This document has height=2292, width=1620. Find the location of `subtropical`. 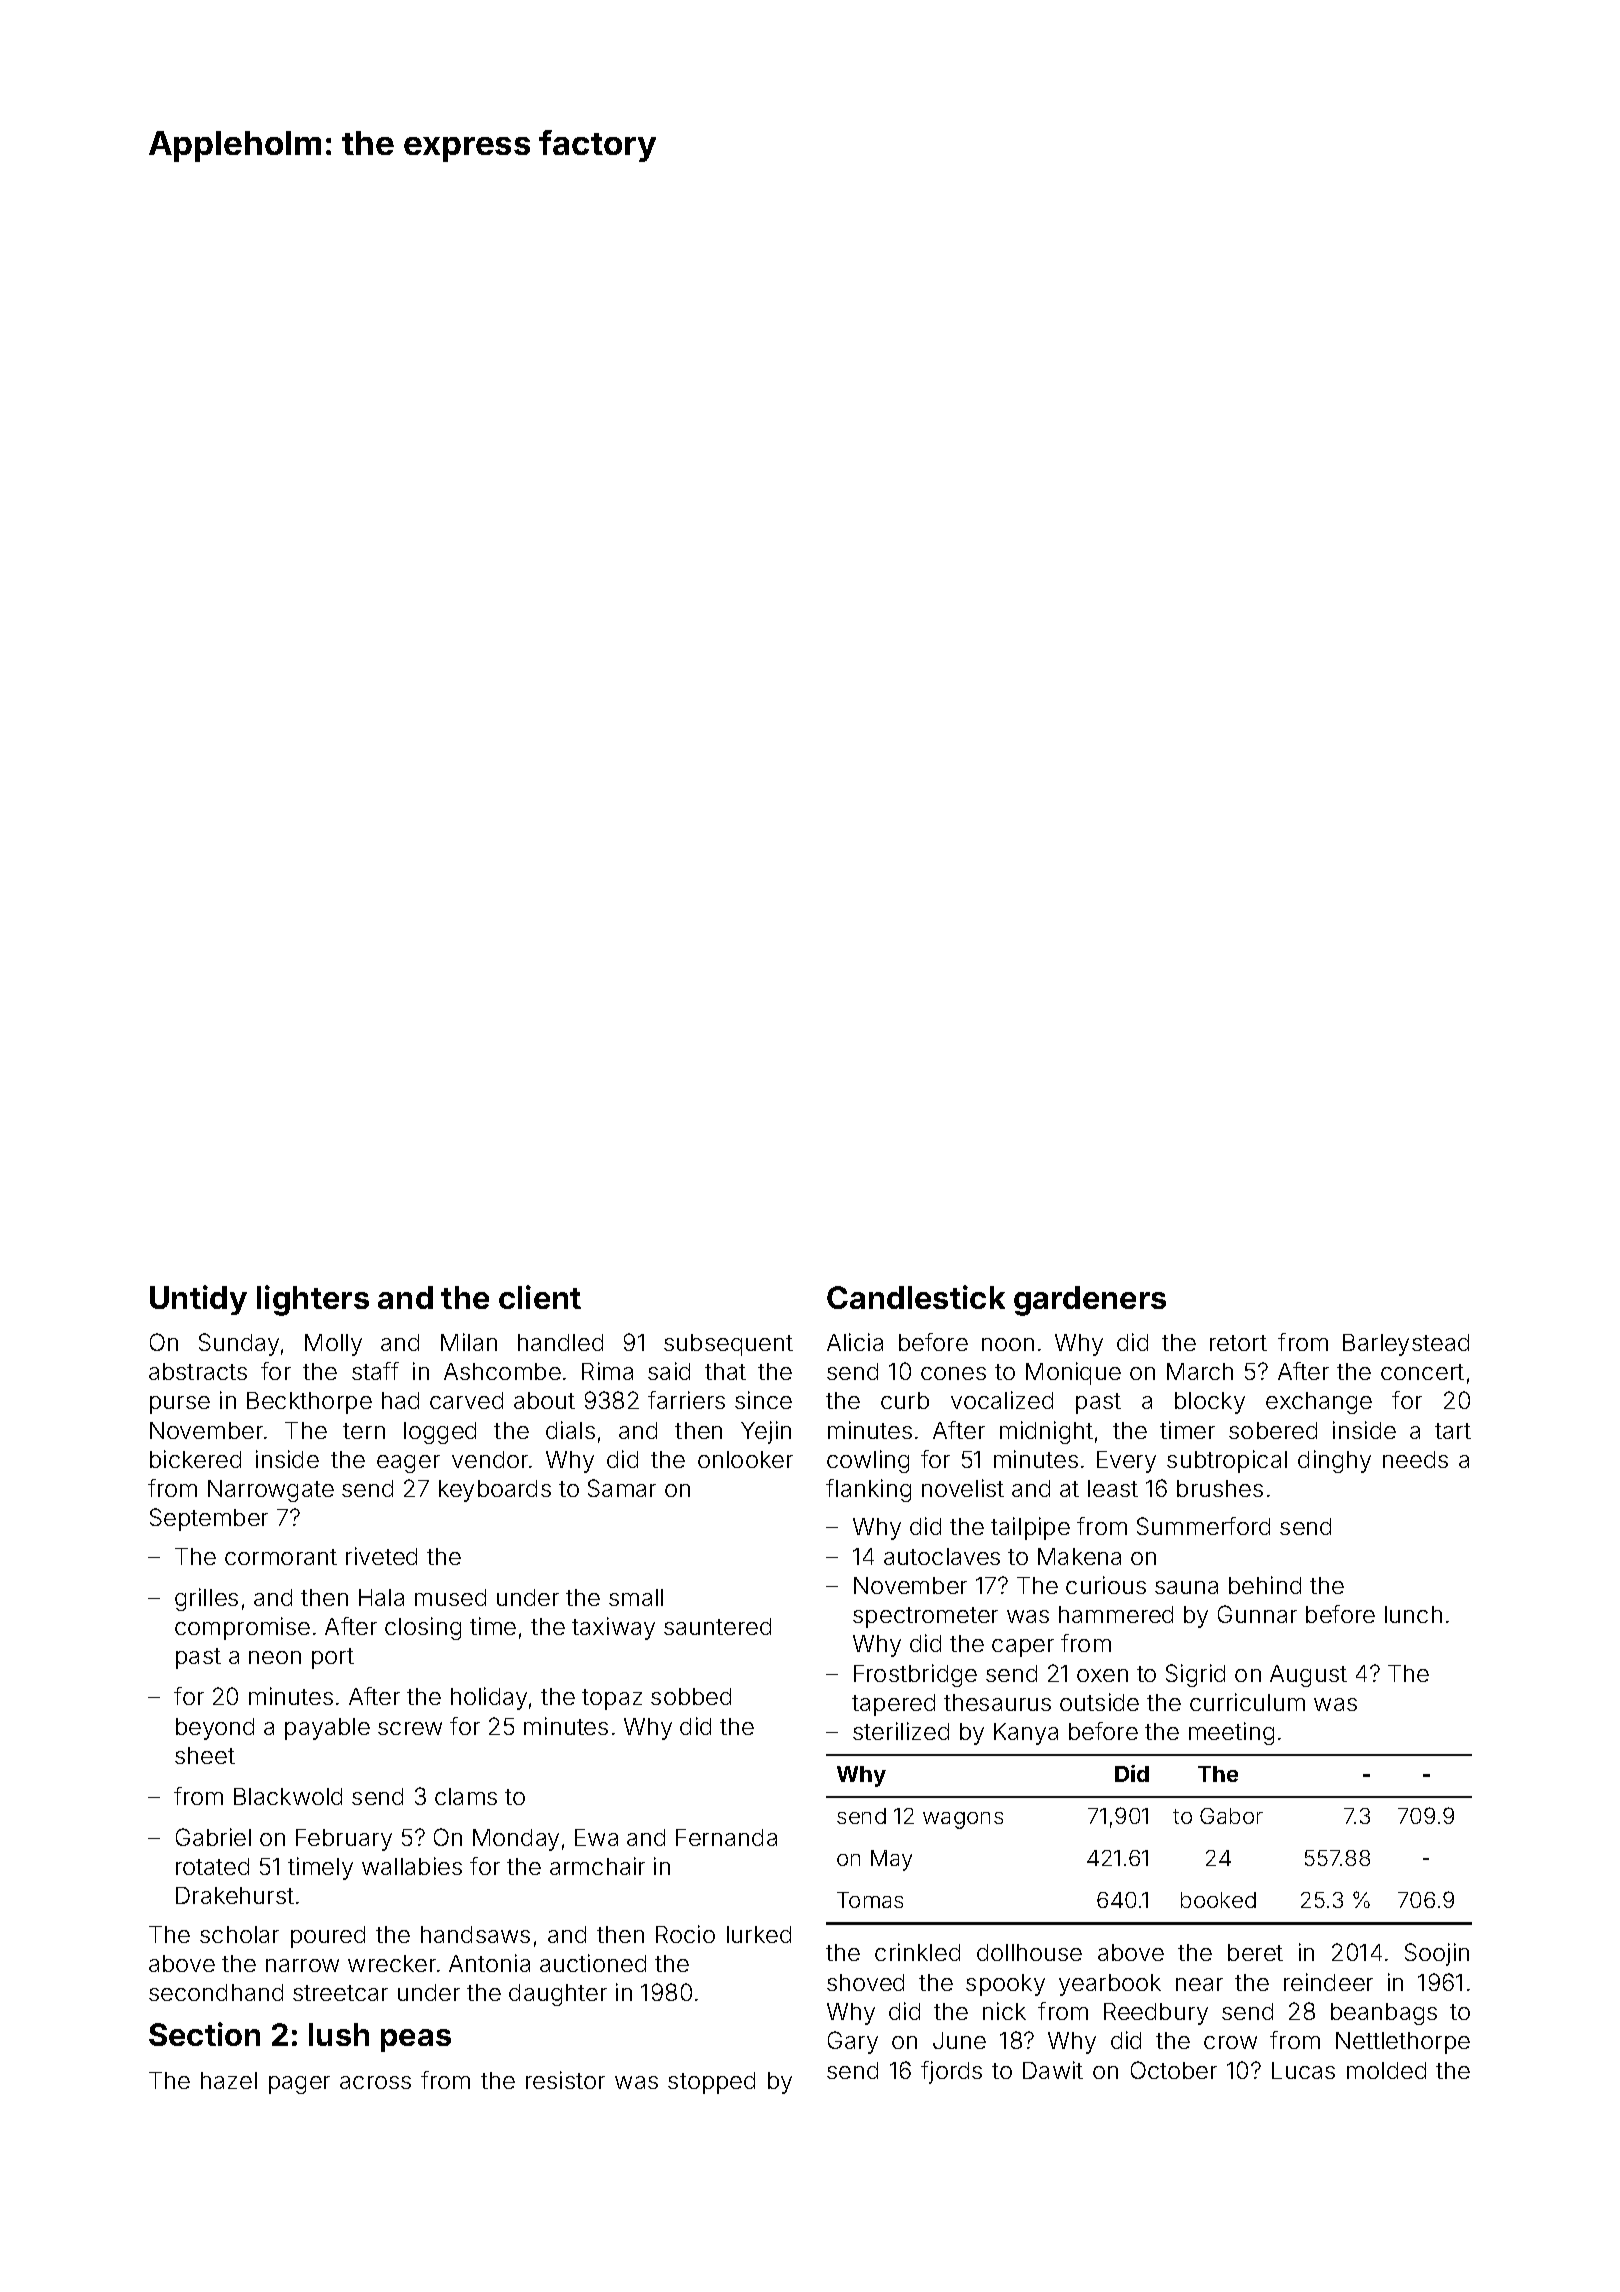

subtropical is located at coordinates (1227, 1461).
